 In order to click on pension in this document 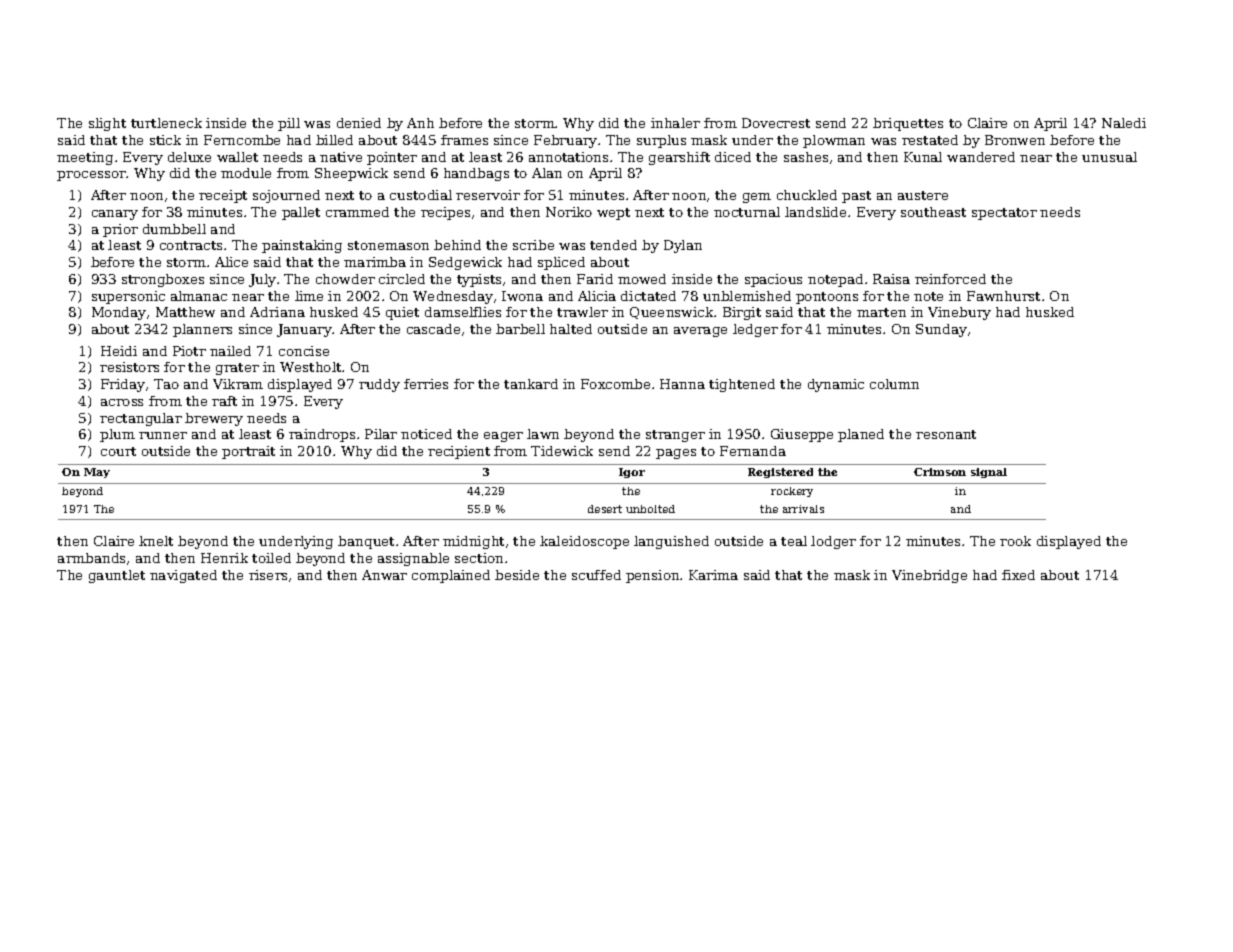, I will do `click(652, 576)`.
